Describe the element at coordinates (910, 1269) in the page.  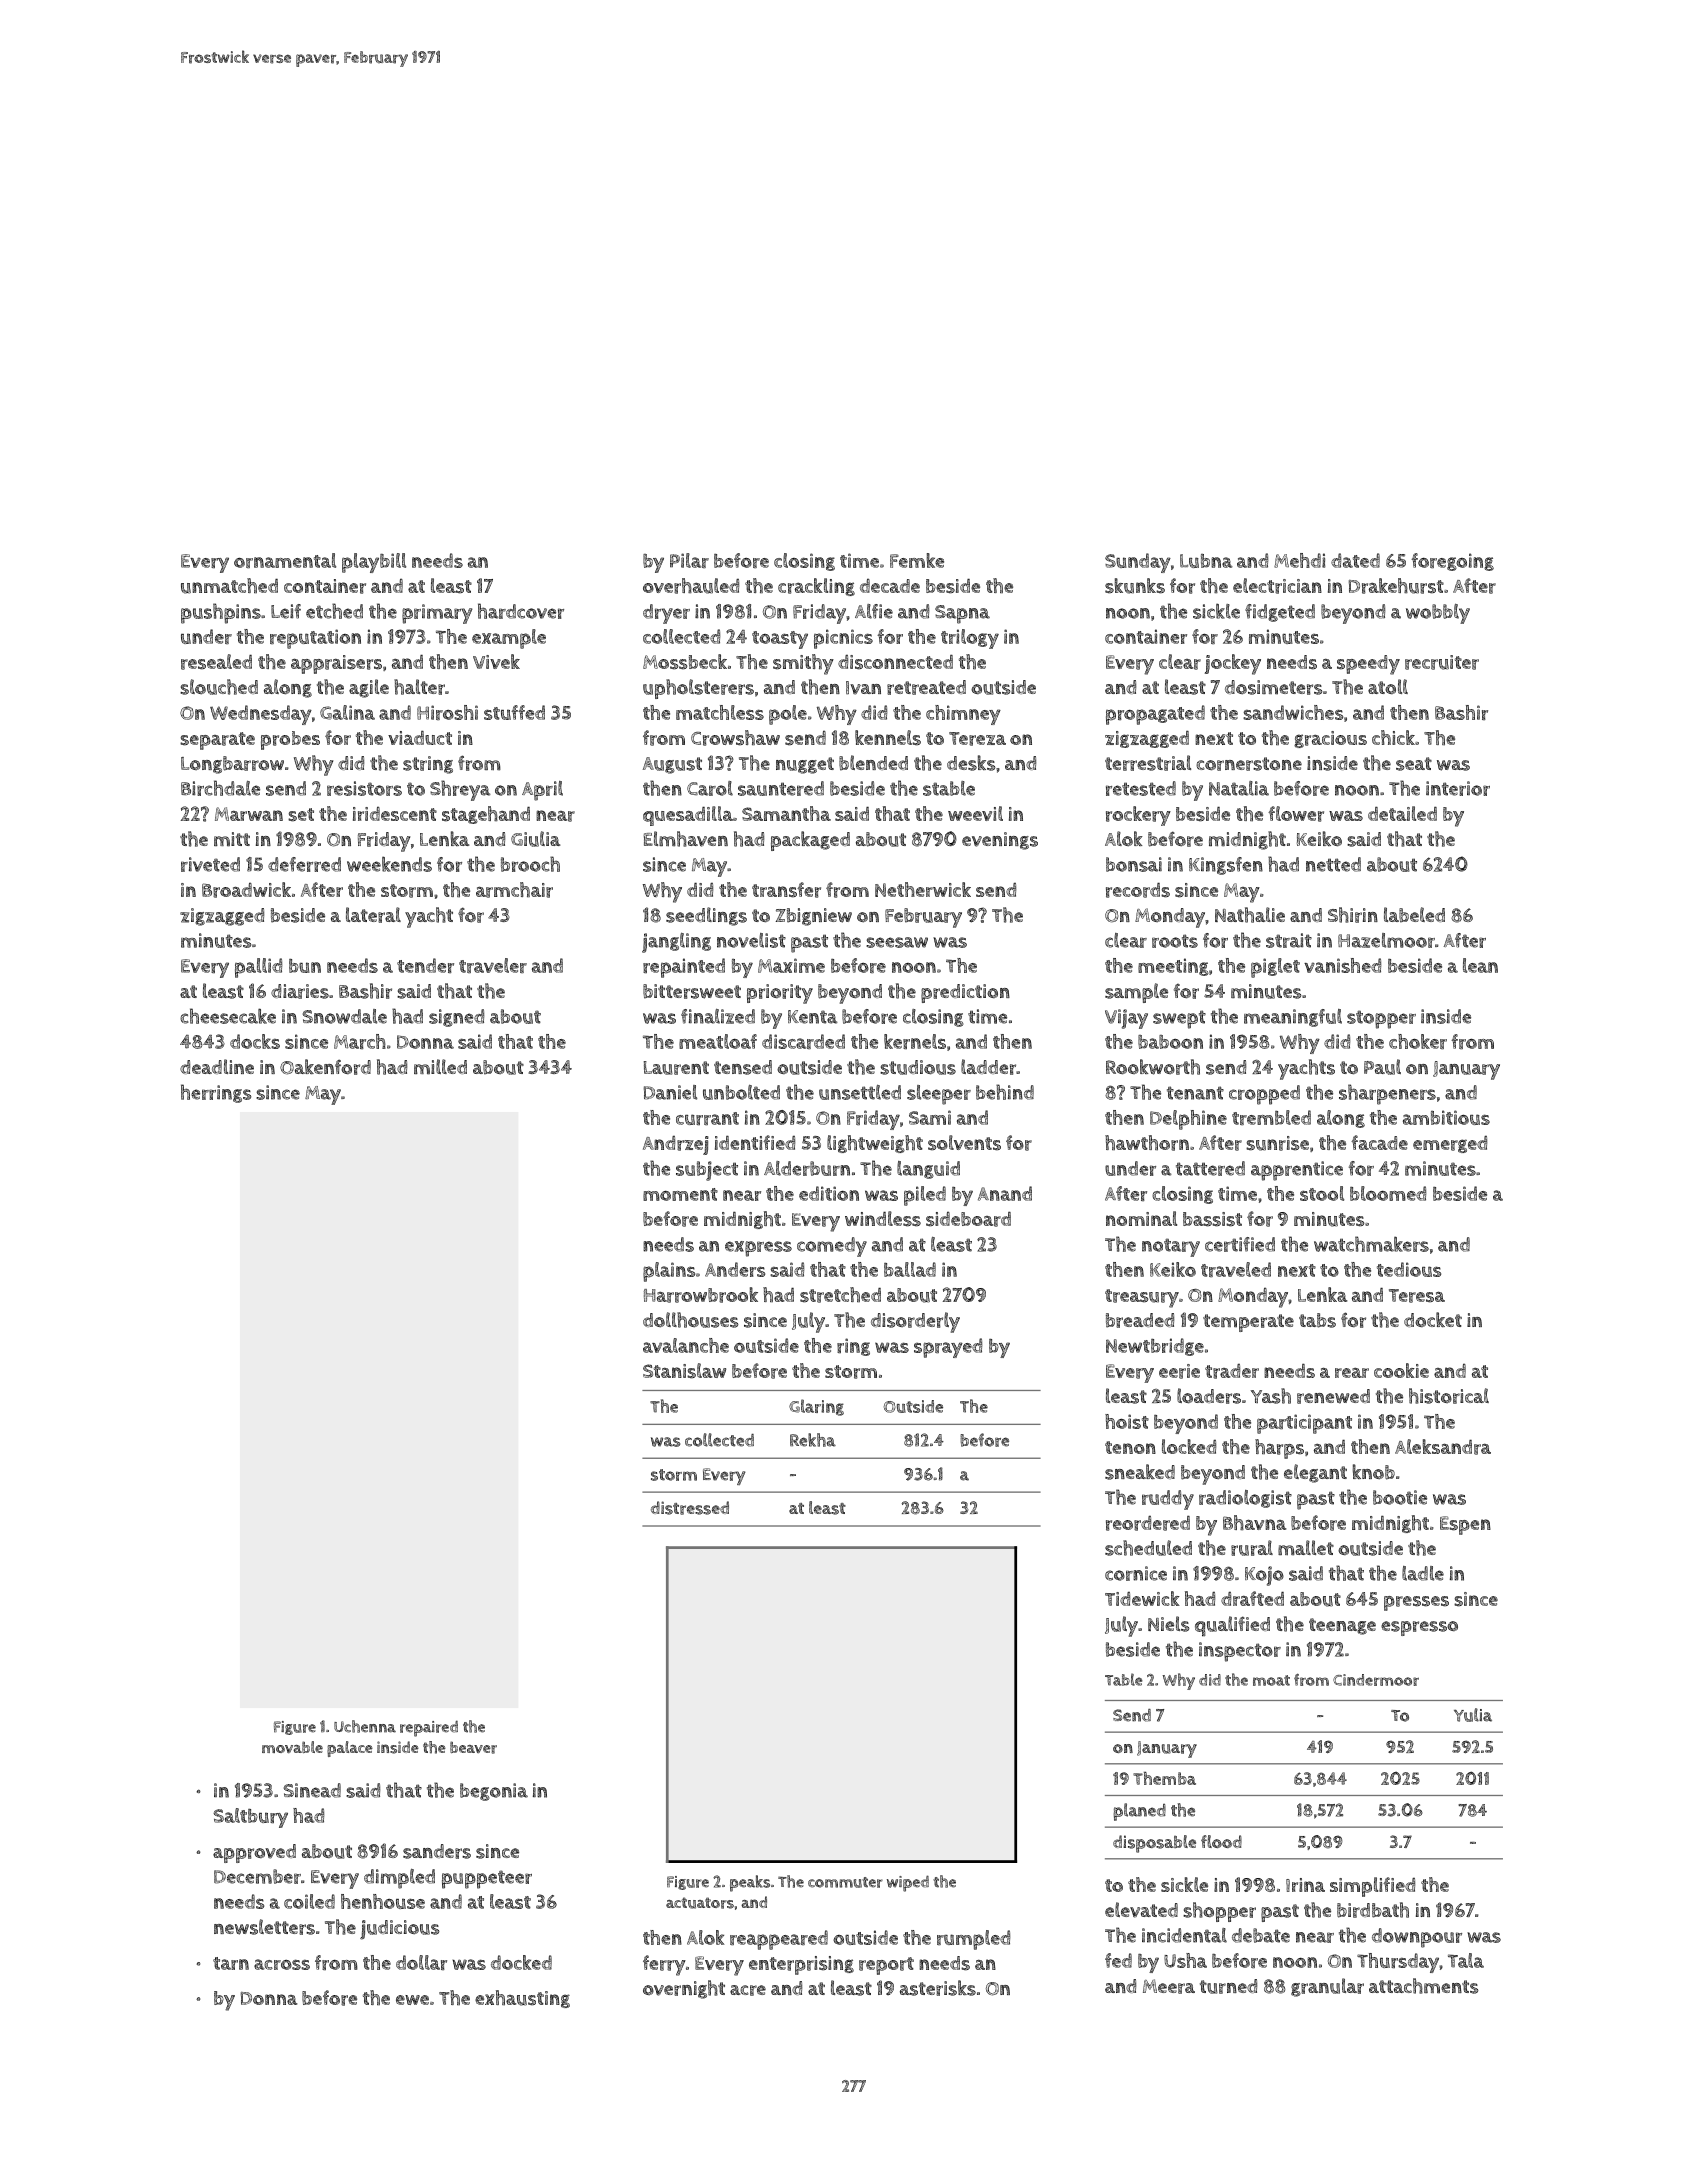
I see `ballad` at that location.
